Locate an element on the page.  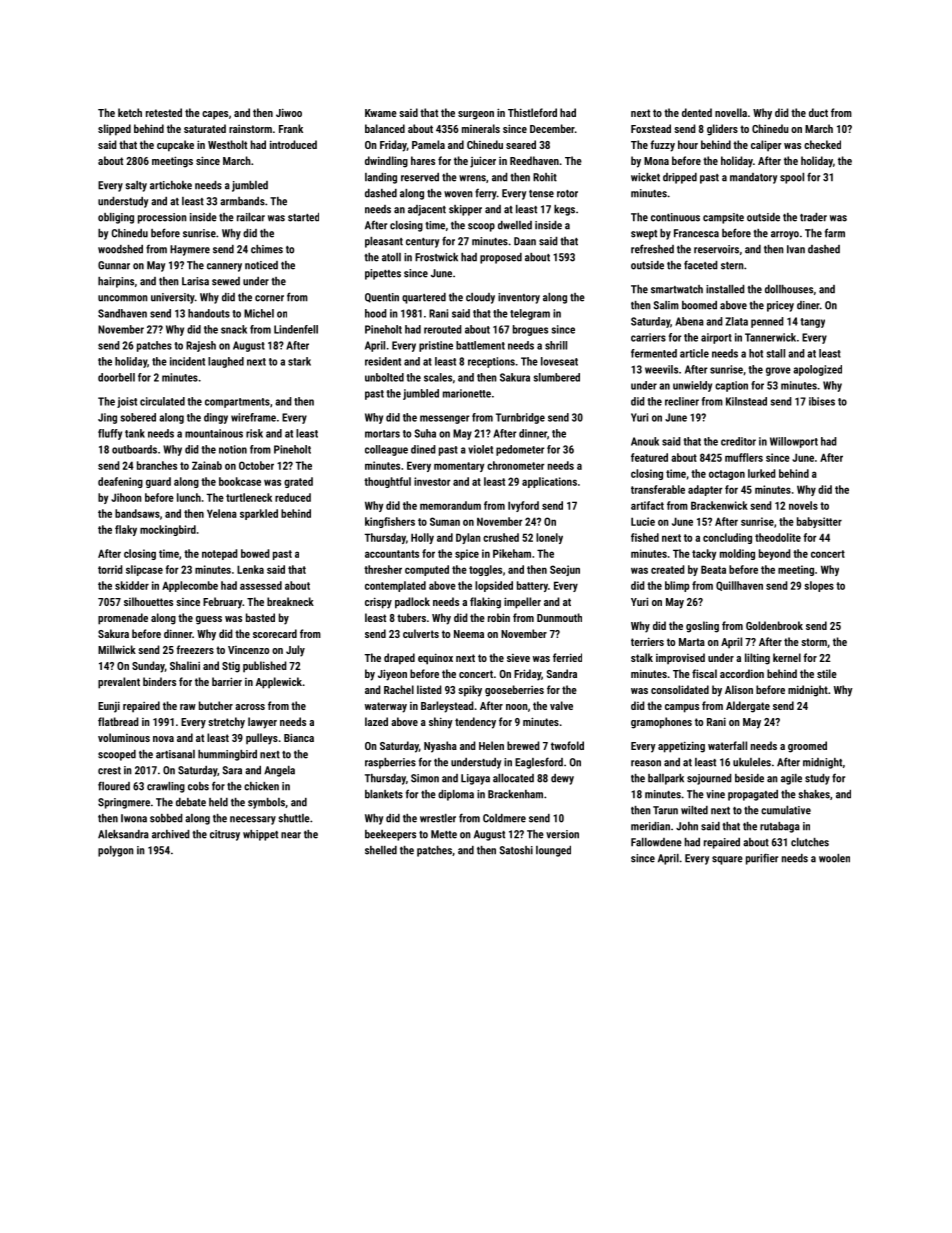
introduced is located at coordinates (293, 144).
